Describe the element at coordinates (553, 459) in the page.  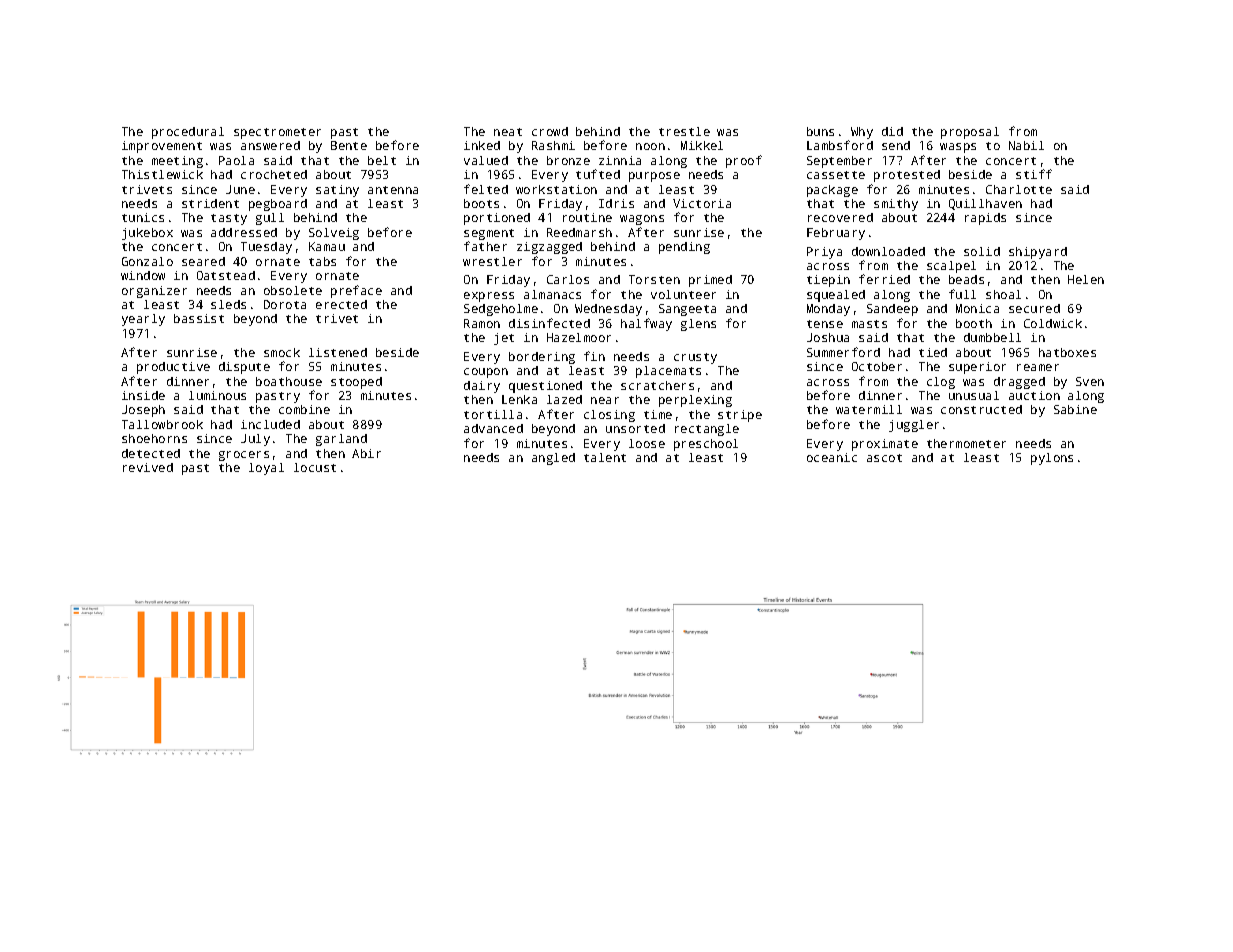
I see `angled` at that location.
